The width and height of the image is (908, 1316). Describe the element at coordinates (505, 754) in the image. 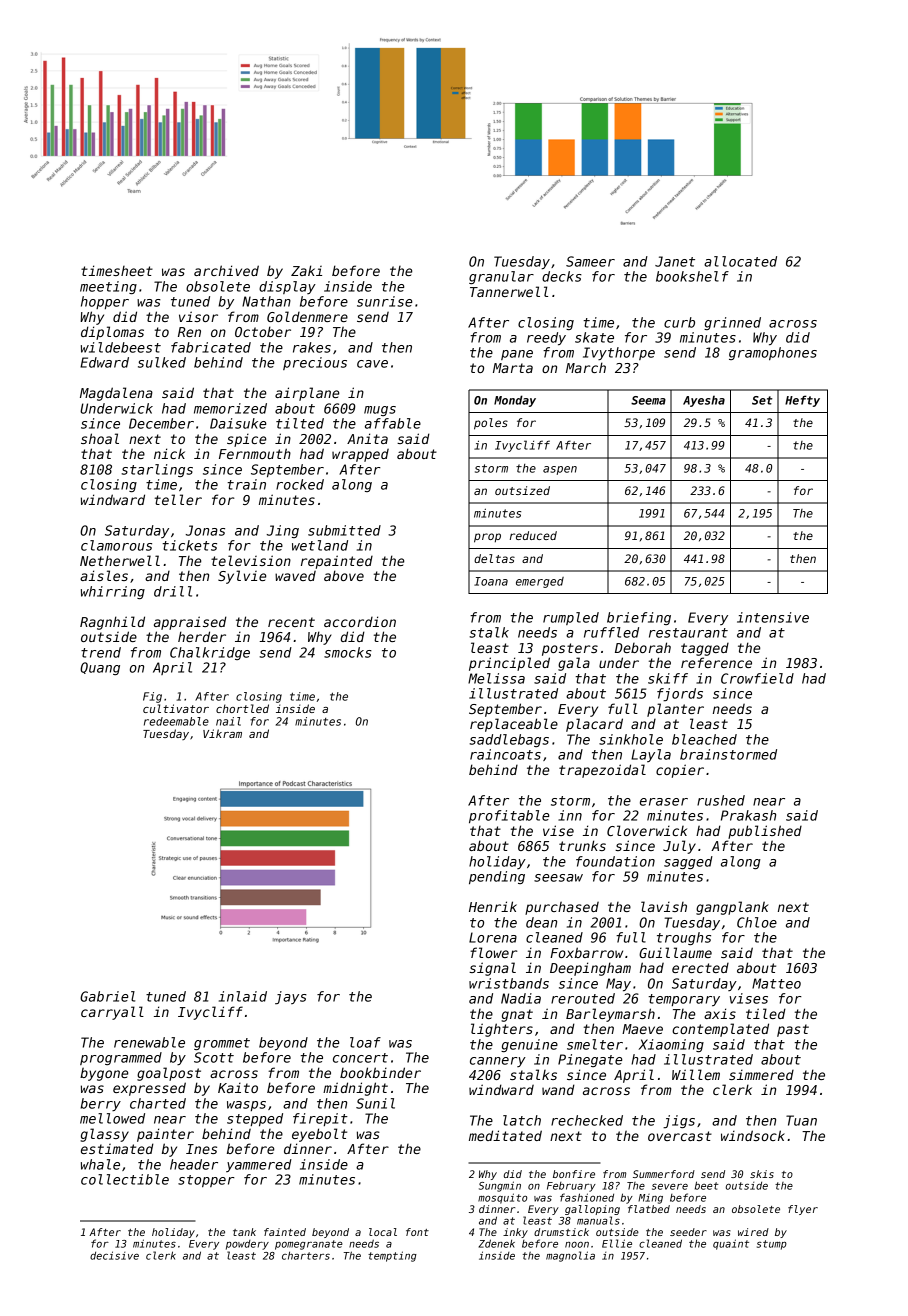

I see `raincoats` at that location.
